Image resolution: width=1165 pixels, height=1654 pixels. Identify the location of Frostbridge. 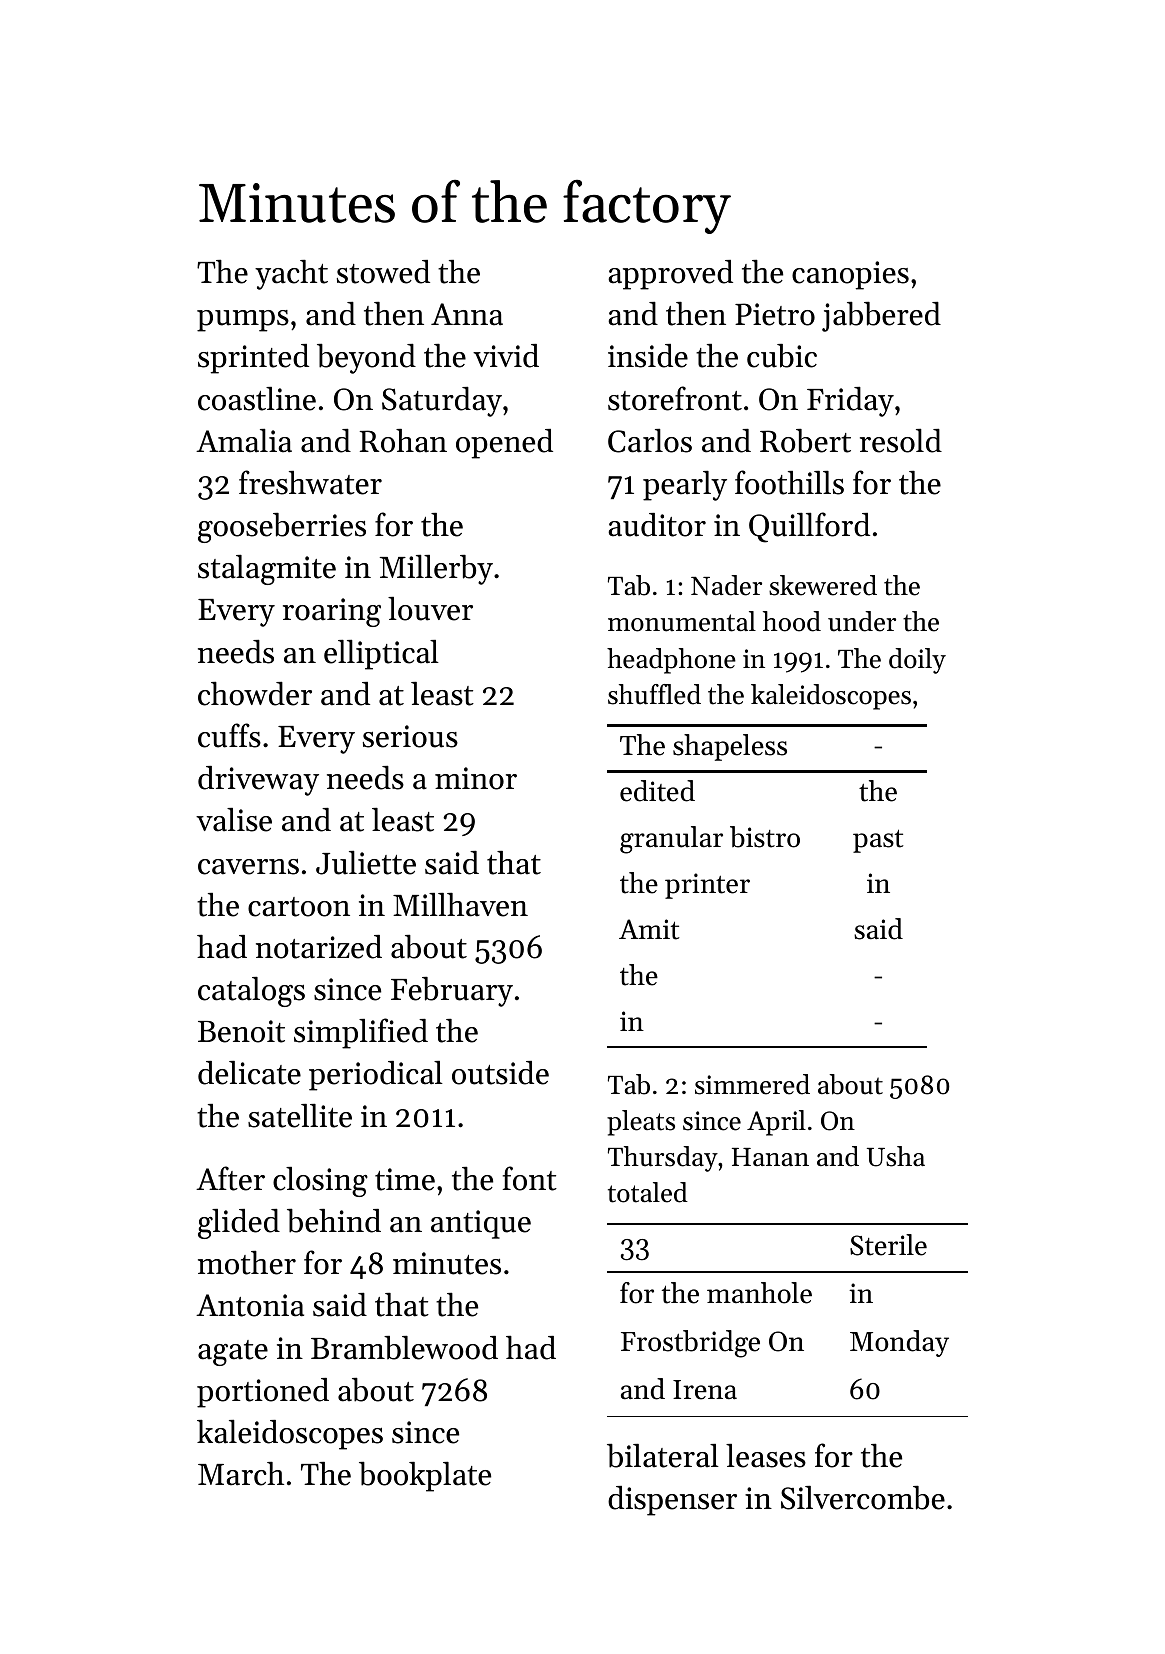
(690, 1344).
